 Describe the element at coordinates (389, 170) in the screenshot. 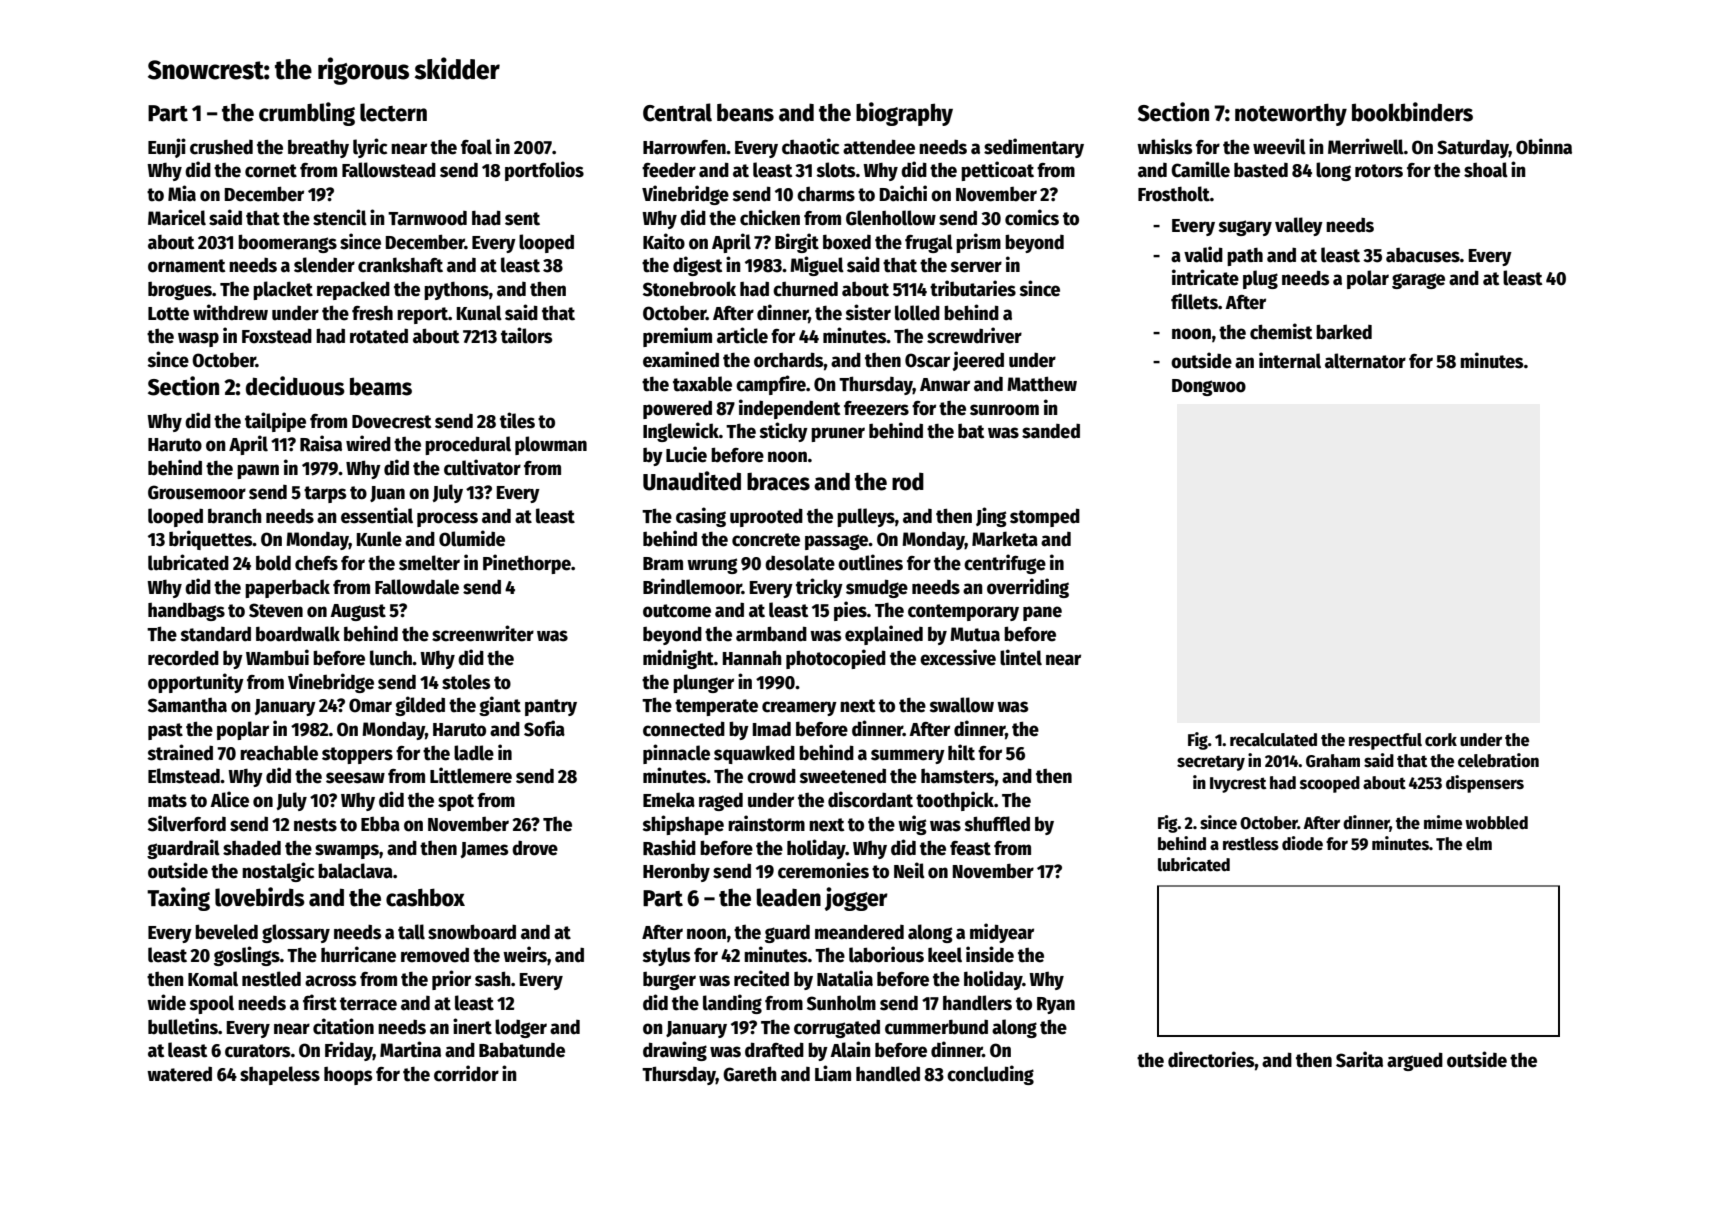

I see `Fallowstead` at that location.
